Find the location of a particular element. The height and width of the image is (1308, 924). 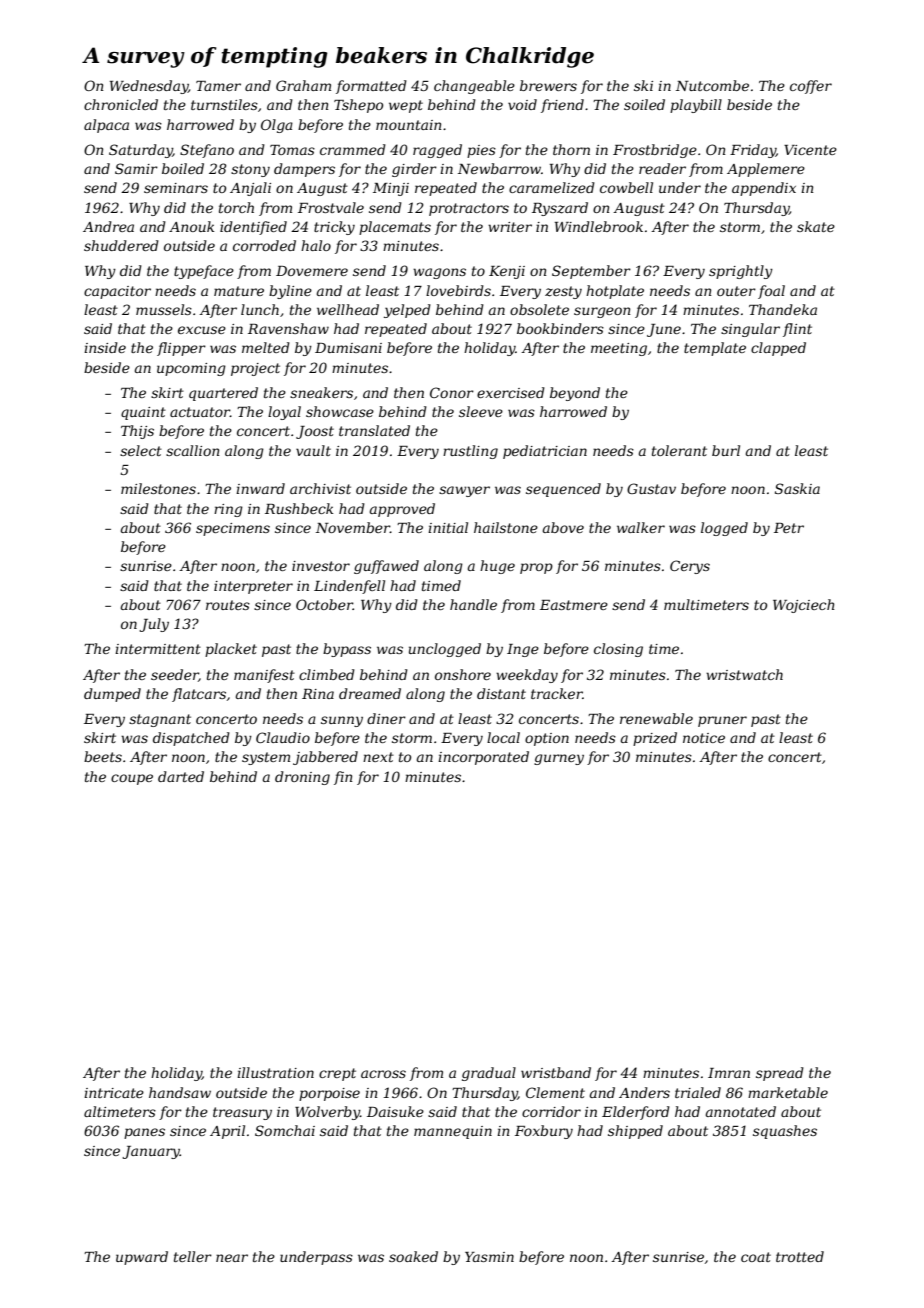

protractors is located at coordinates (469, 209).
